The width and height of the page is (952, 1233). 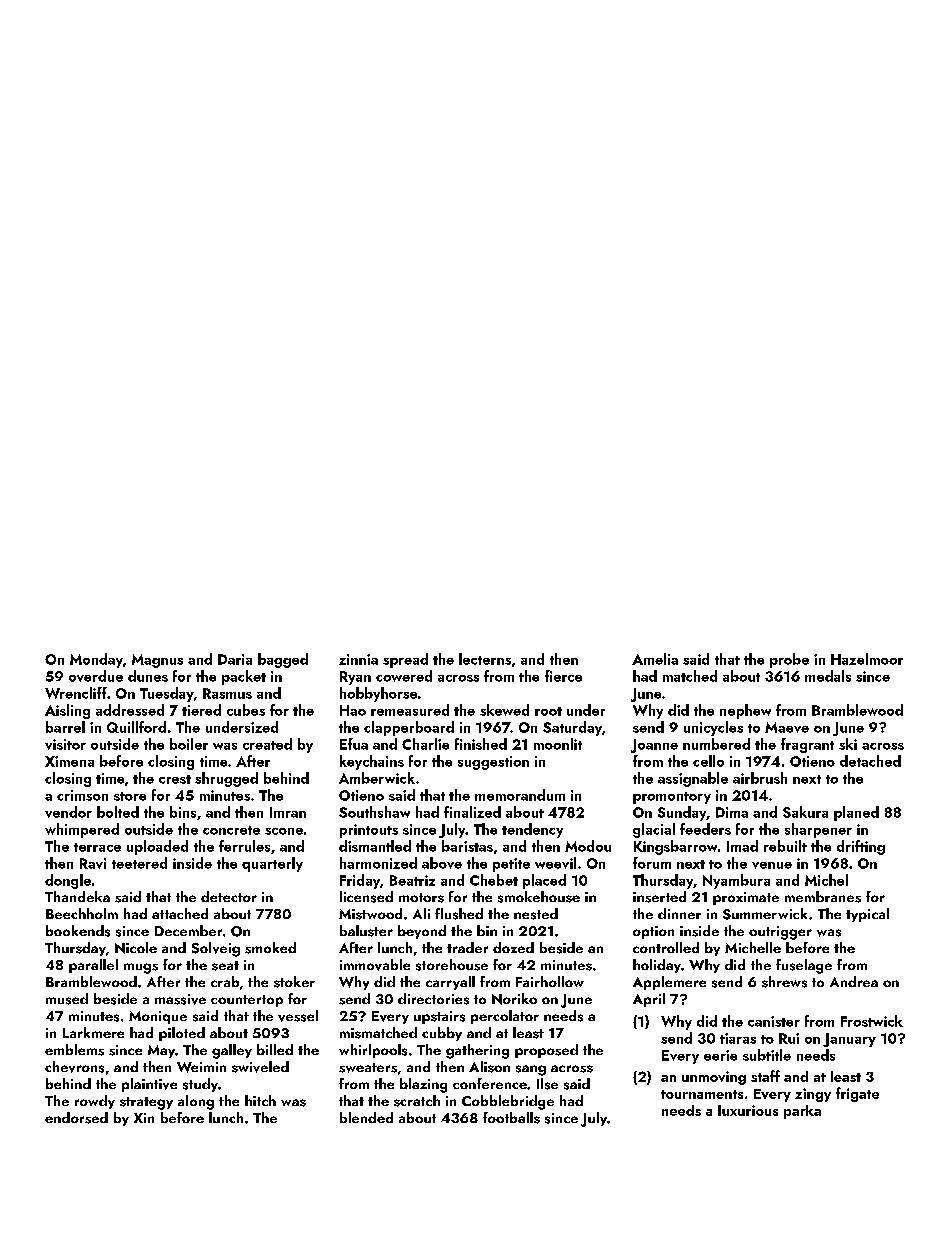 What do you see at coordinates (275, 1049) in the page?
I see `billed` at bounding box center [275, 1049].
